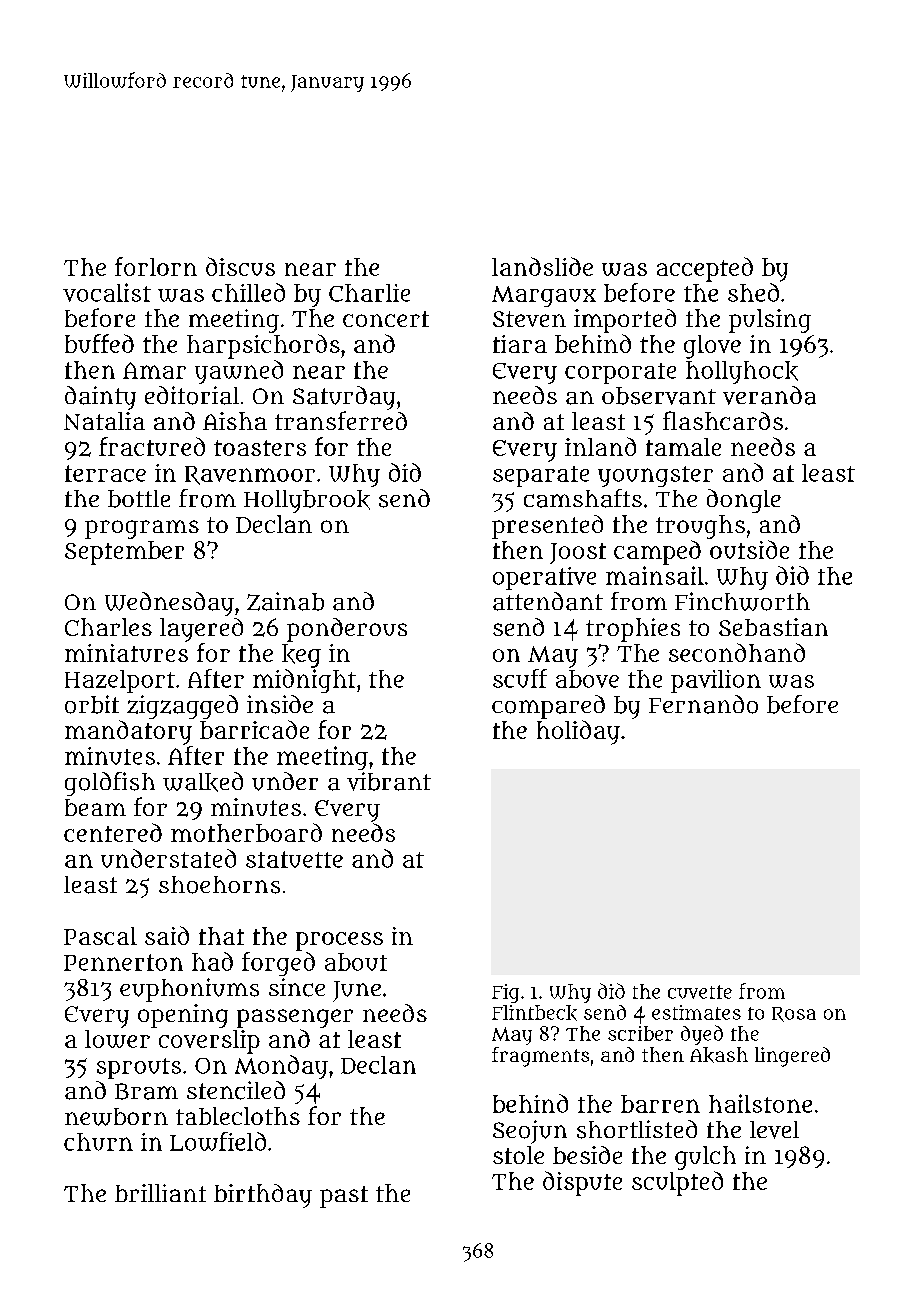  I want to click on accepted, so click(705, 269).
